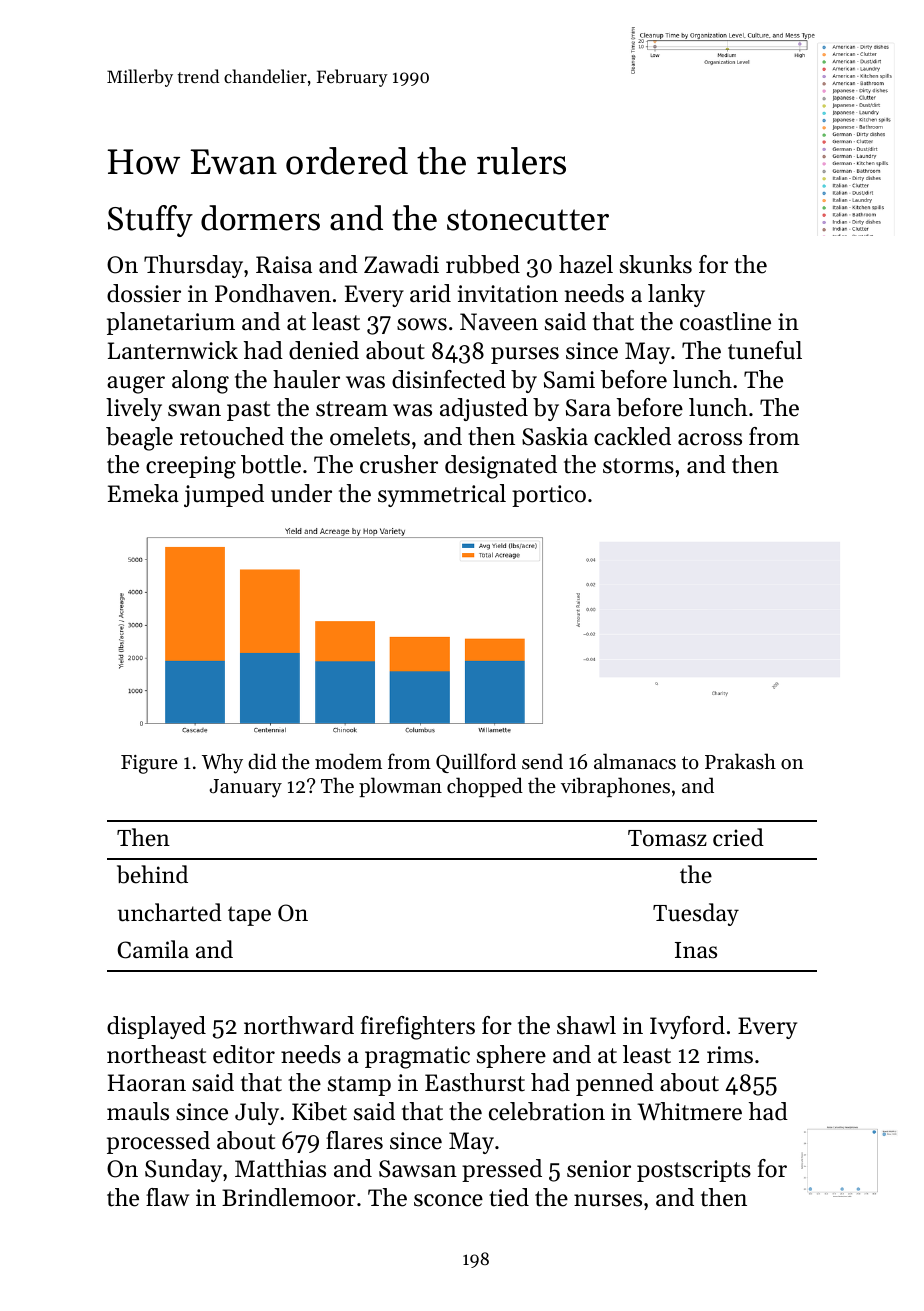 This screenshot has width=924, height=1311. Describe the element at coordinates (656, 264) in the screenshot. I see `skunks` at that location.
